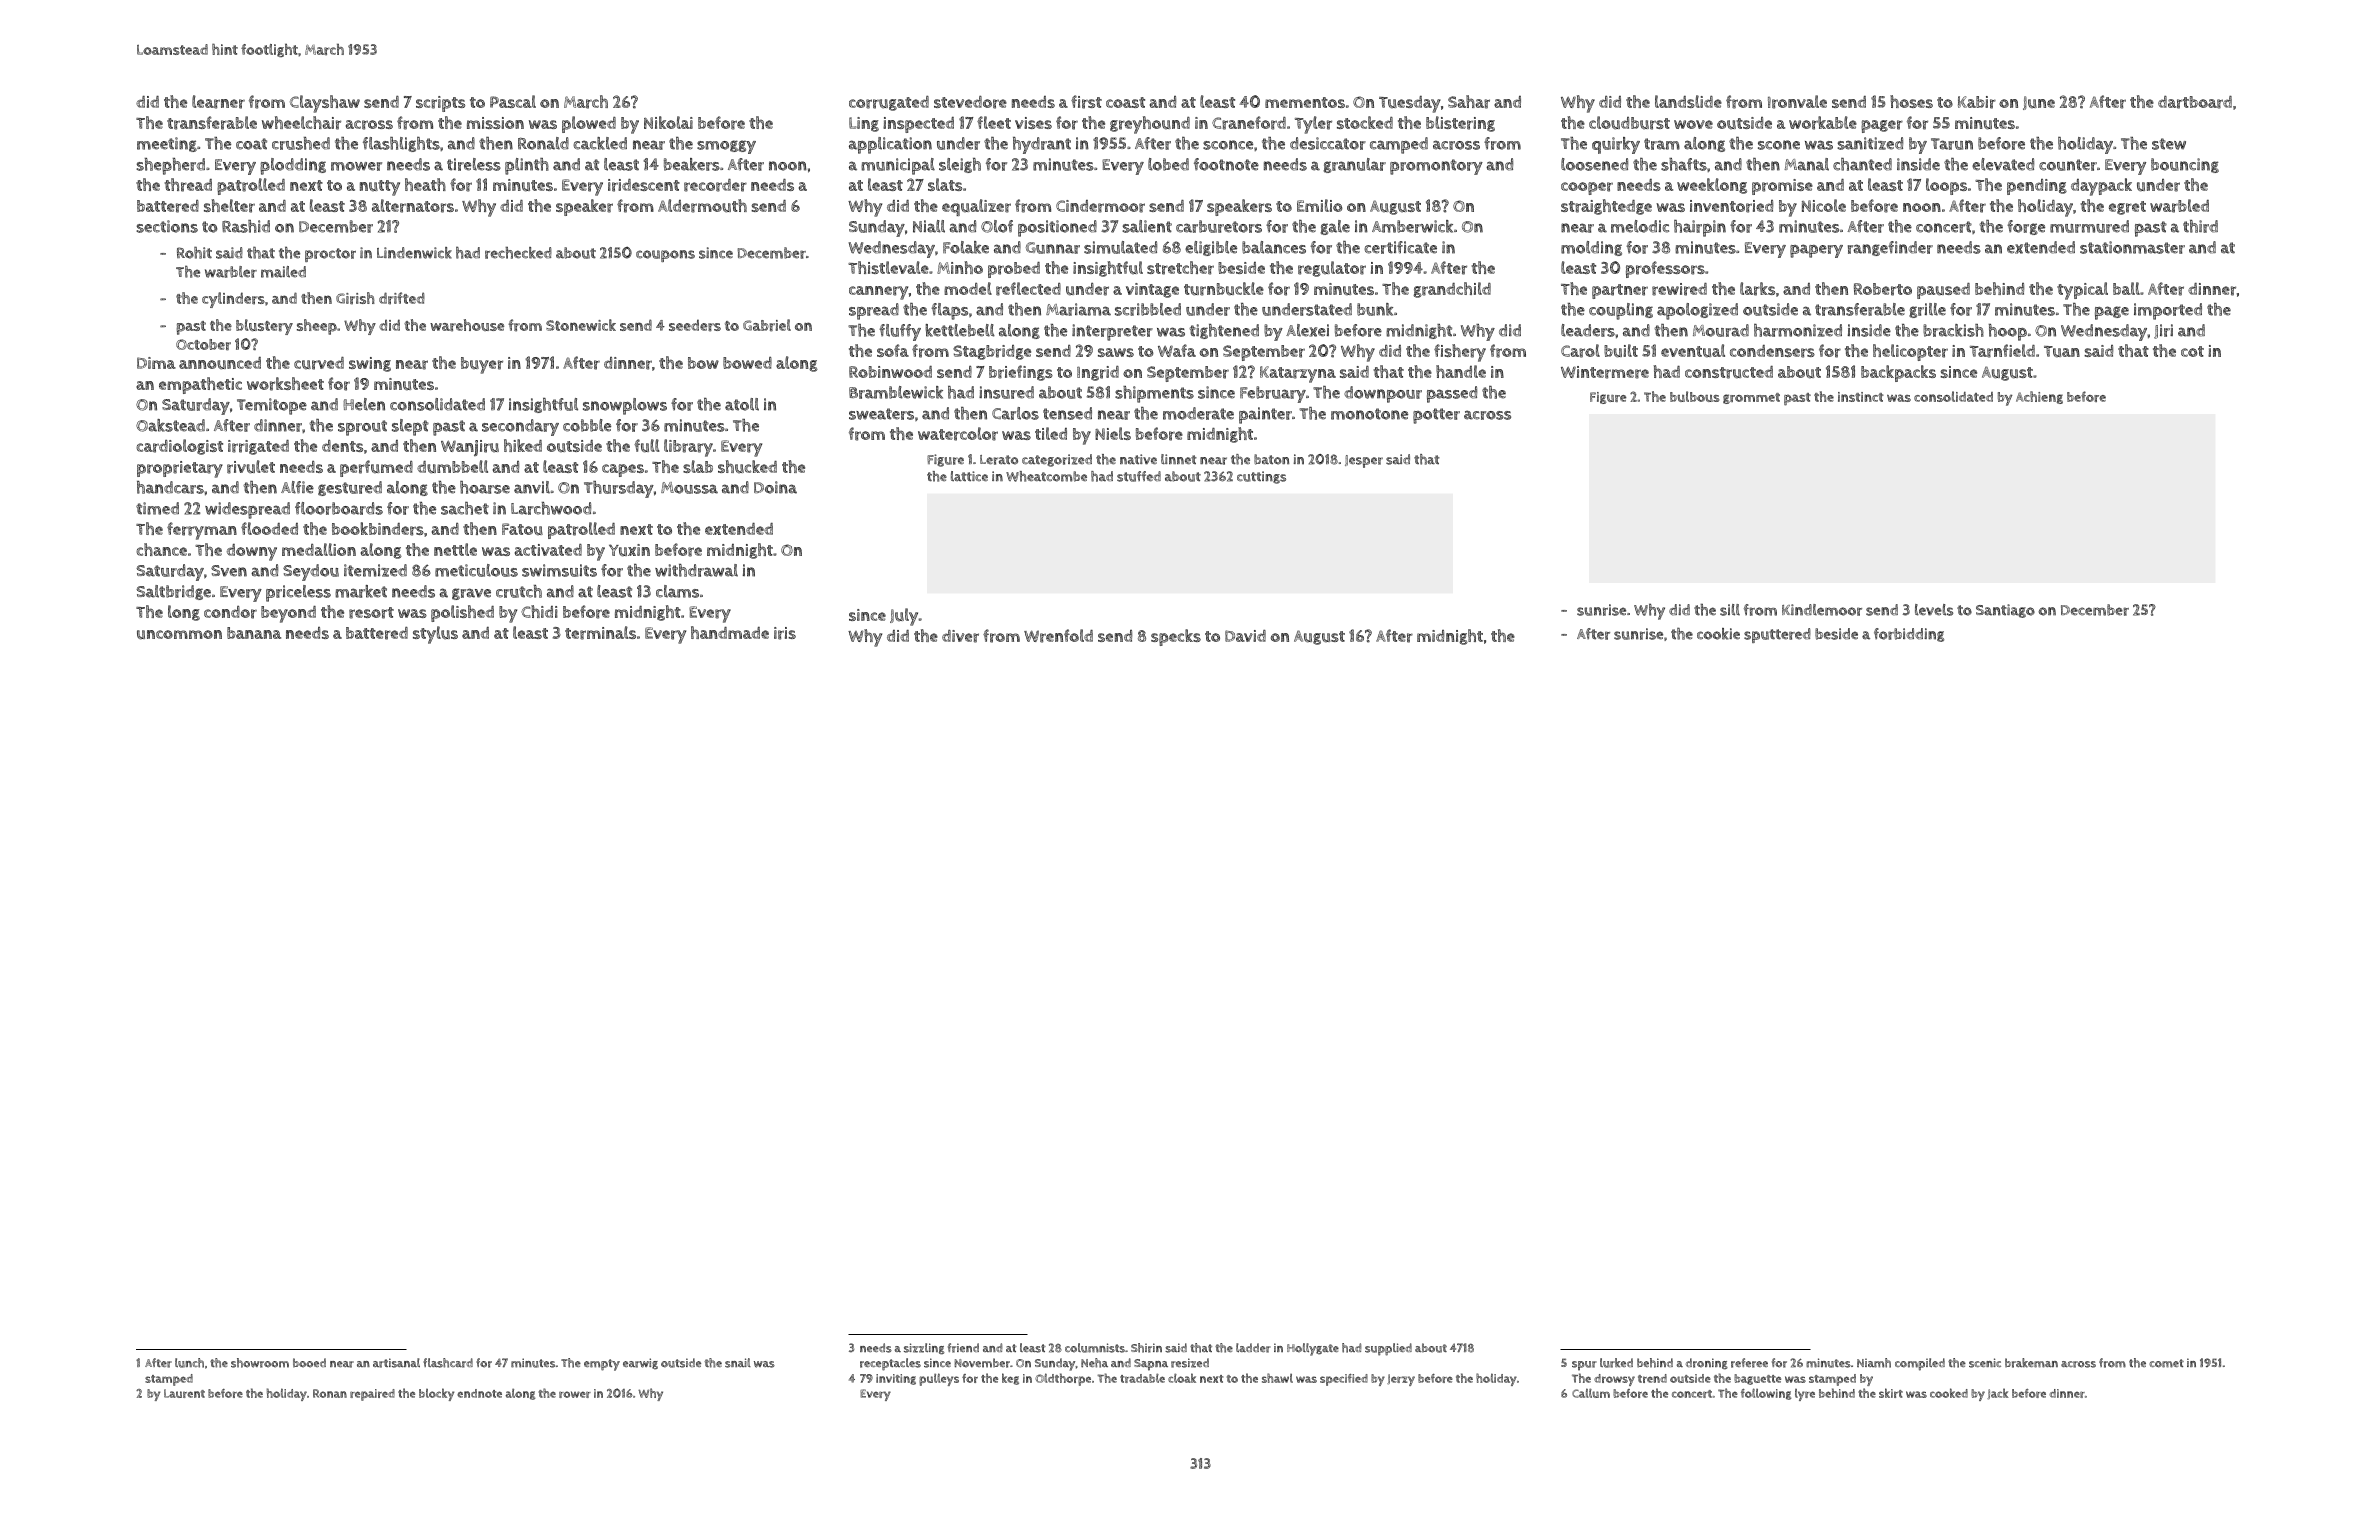  Describe the element at coordinates (1249, 123) in the page. I see `Craneford` at that location.
